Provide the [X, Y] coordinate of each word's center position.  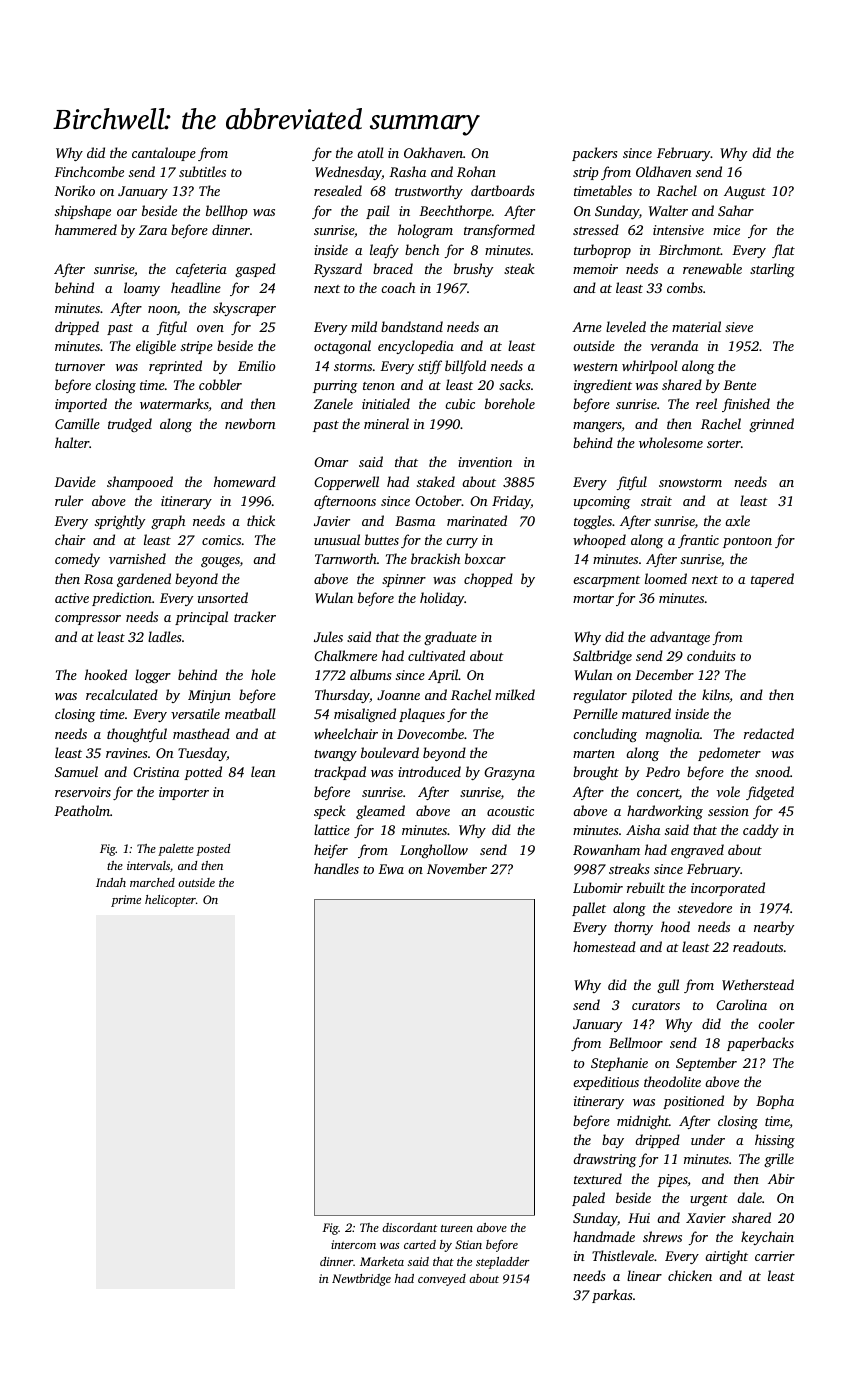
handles [336, 868]
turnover [80, 367]
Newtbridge [361, 1280]
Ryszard [338, 270]
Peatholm [82, 810]
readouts [758, 946]
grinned [771, 425]
